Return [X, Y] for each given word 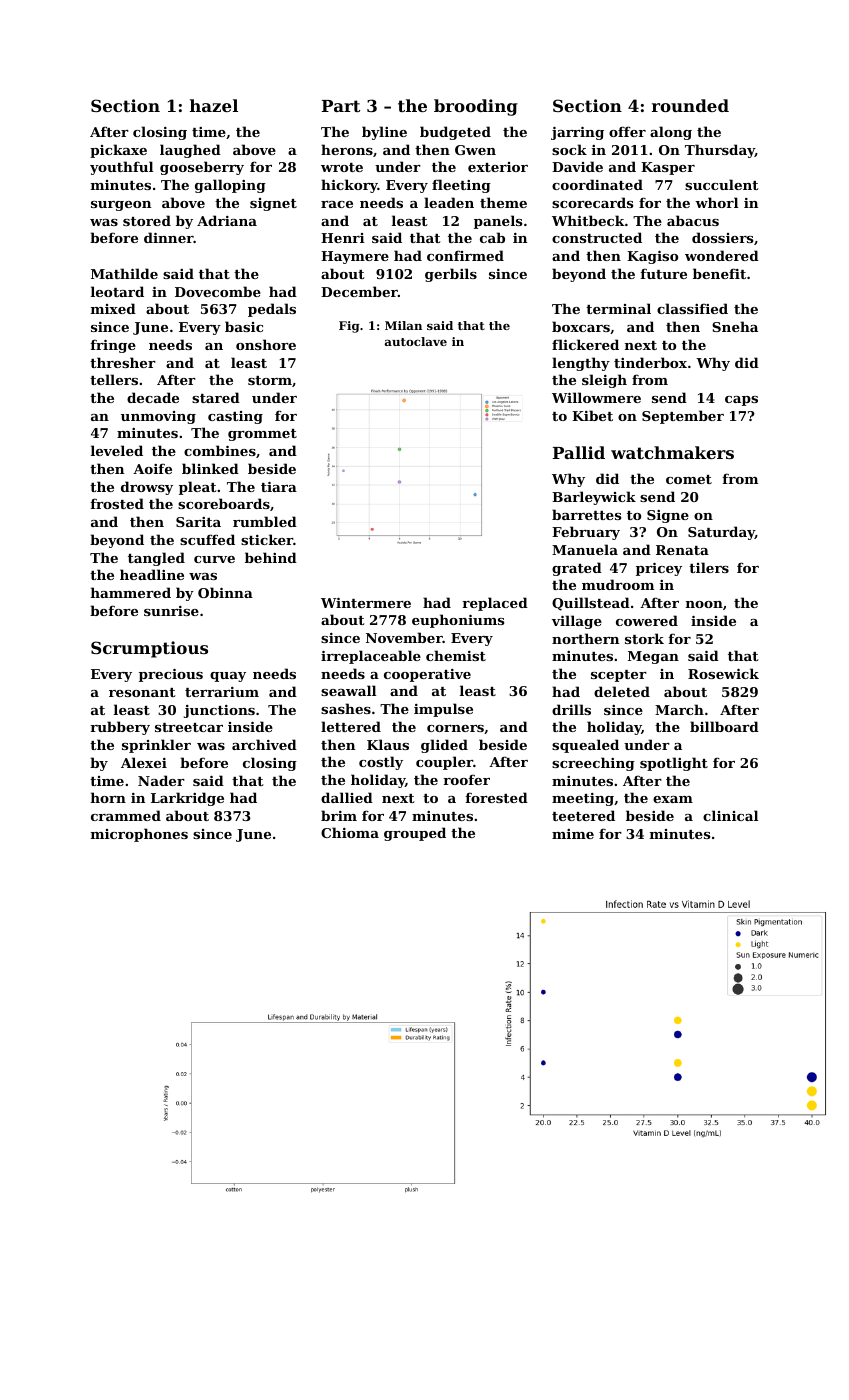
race [337, 204]
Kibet [592, 415]
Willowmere [596, 397]
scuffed [207, 539]
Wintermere [366, 603]
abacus [693, 220]
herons [347, 149]
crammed [126, 815]
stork [644, 638]
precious [171, 675]
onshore [266, 344]
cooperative [427, 675]
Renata [682, 550]
